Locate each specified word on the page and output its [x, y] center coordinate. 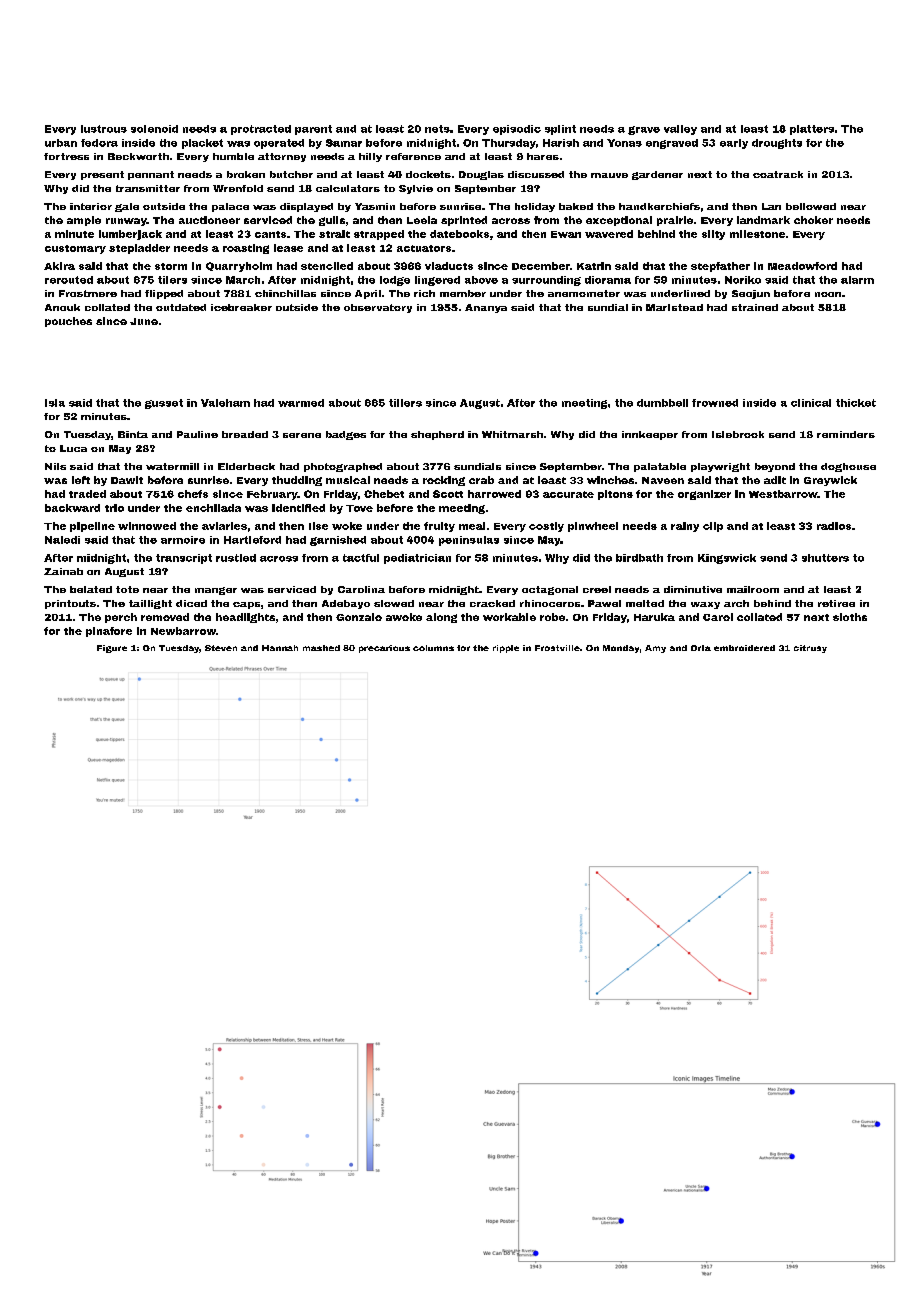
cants [270, 234]
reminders [846, 434]
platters [812, 130]
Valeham [225, 403]
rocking [444, 481]
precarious [384, 649]
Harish [561, 143]
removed [165, 617]
